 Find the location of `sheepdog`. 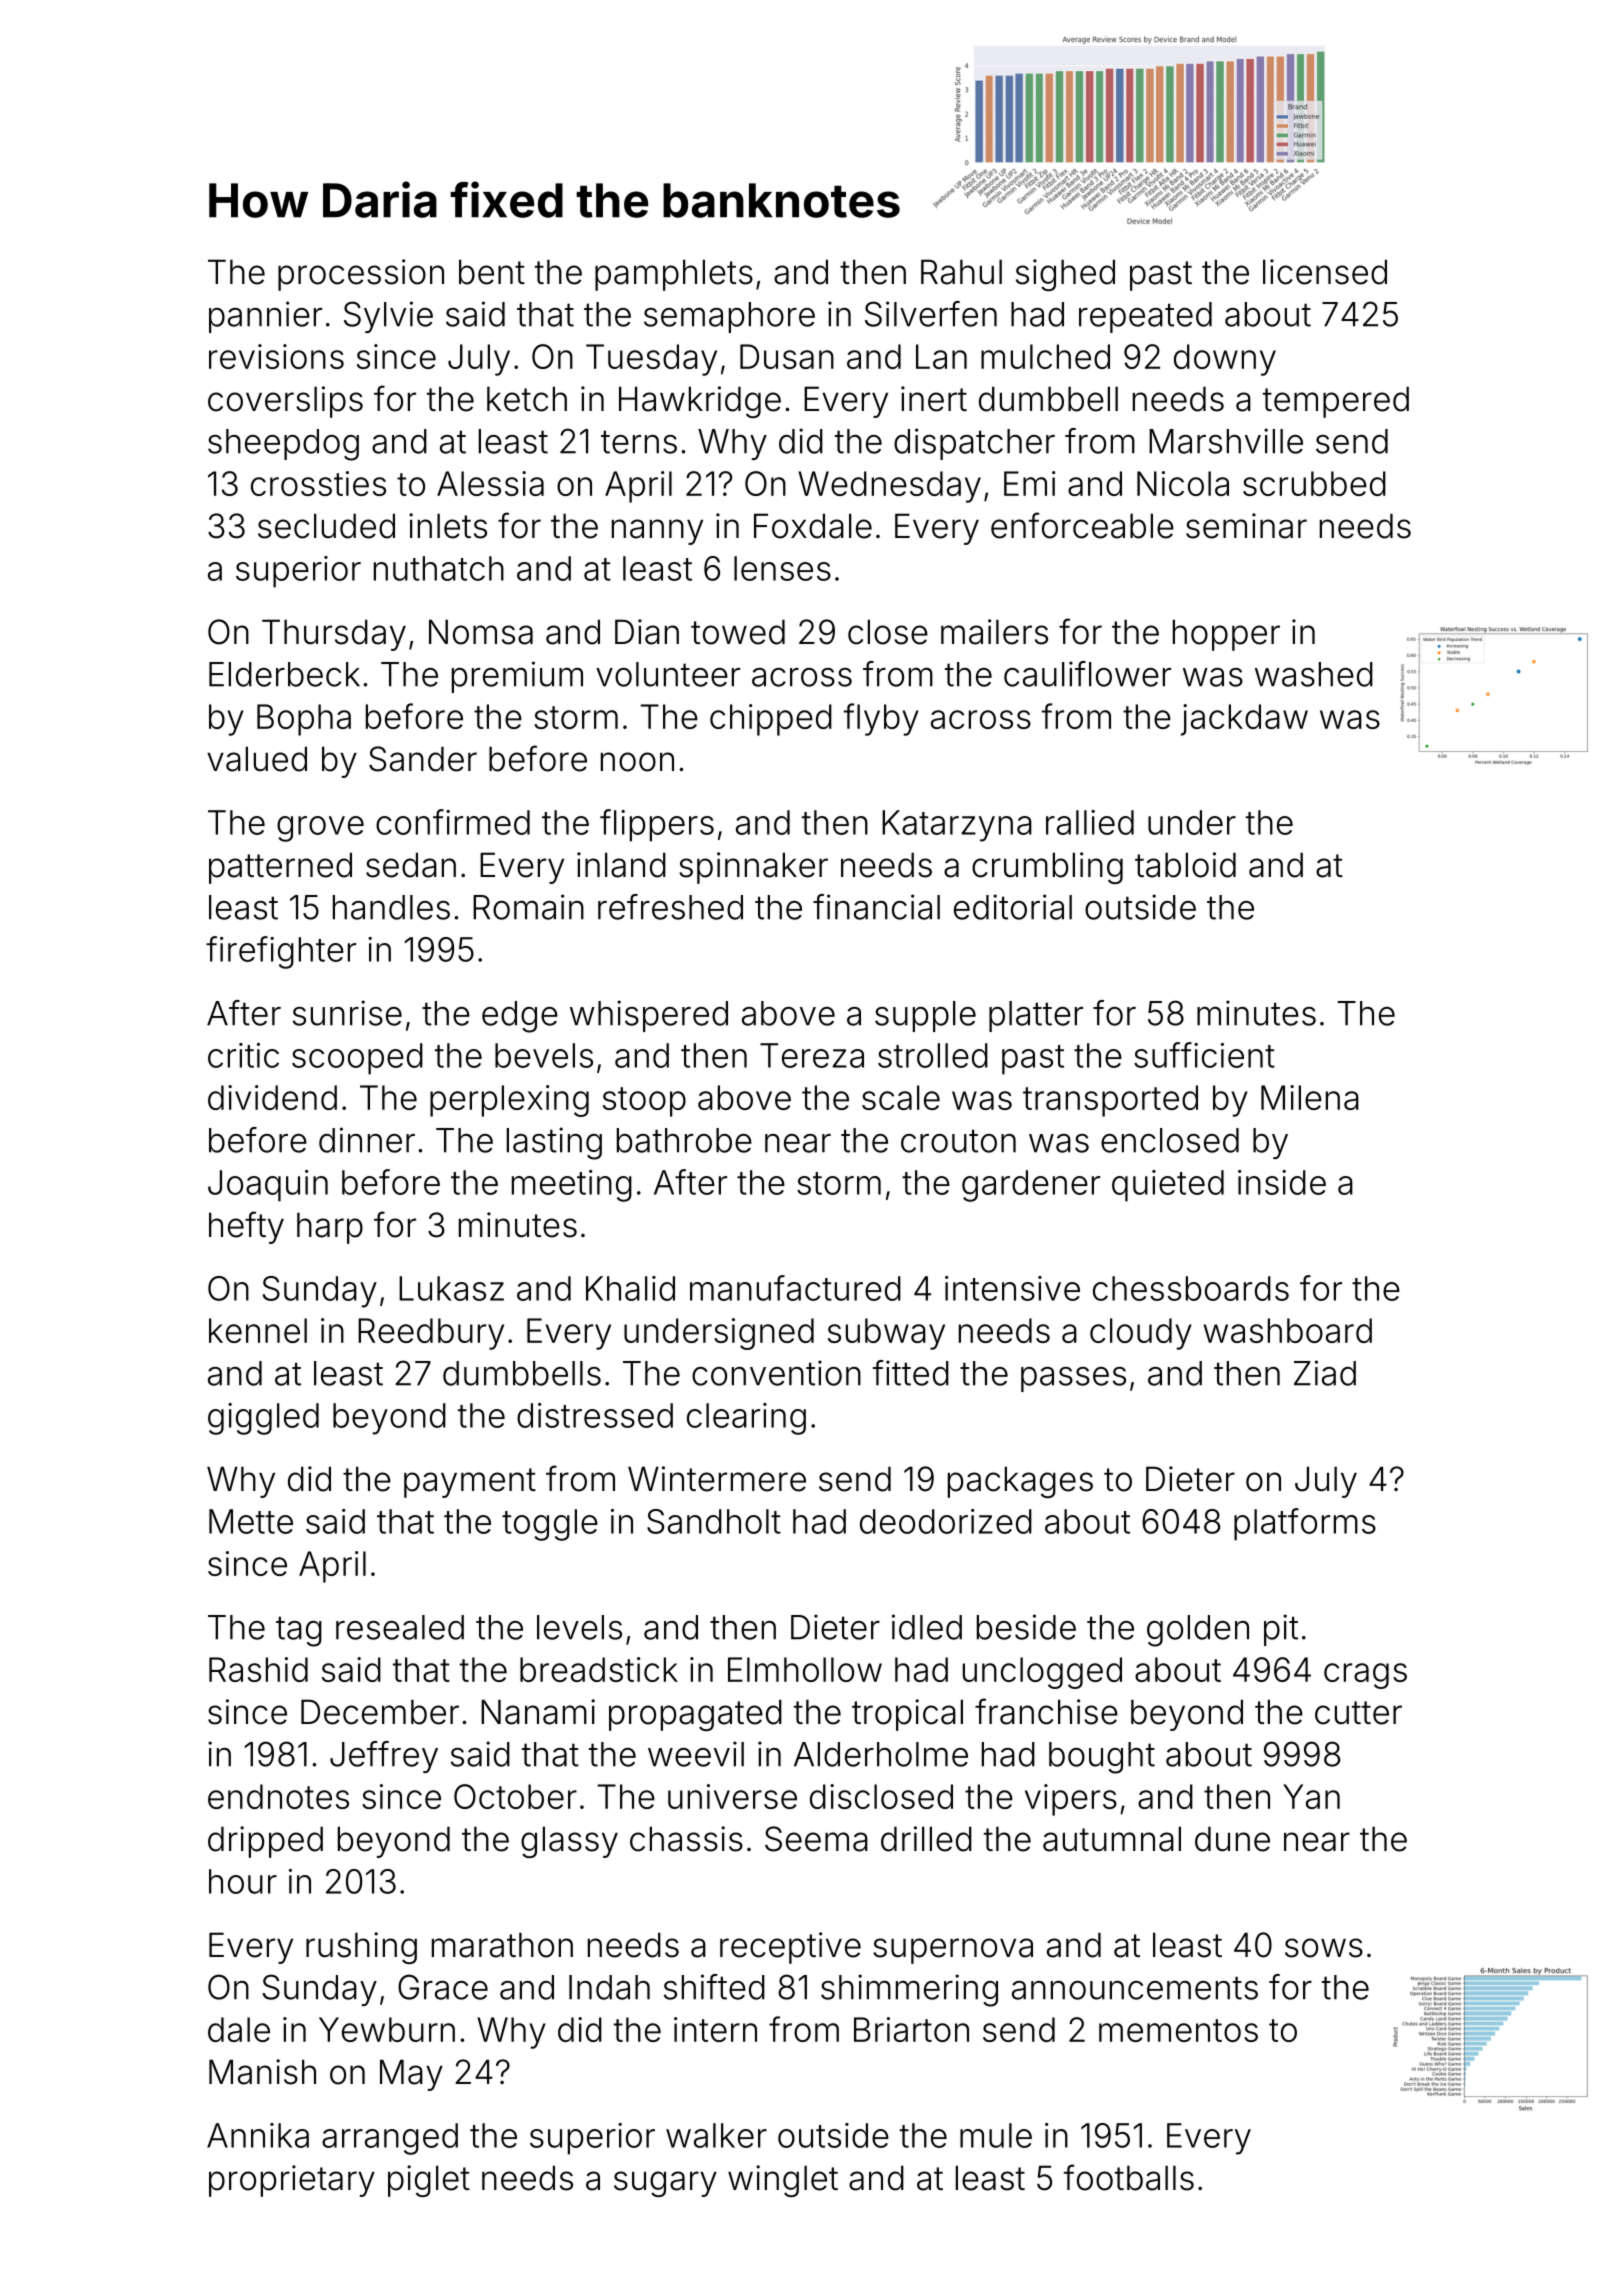

sheepdog is located at coordinates (283, 445).
